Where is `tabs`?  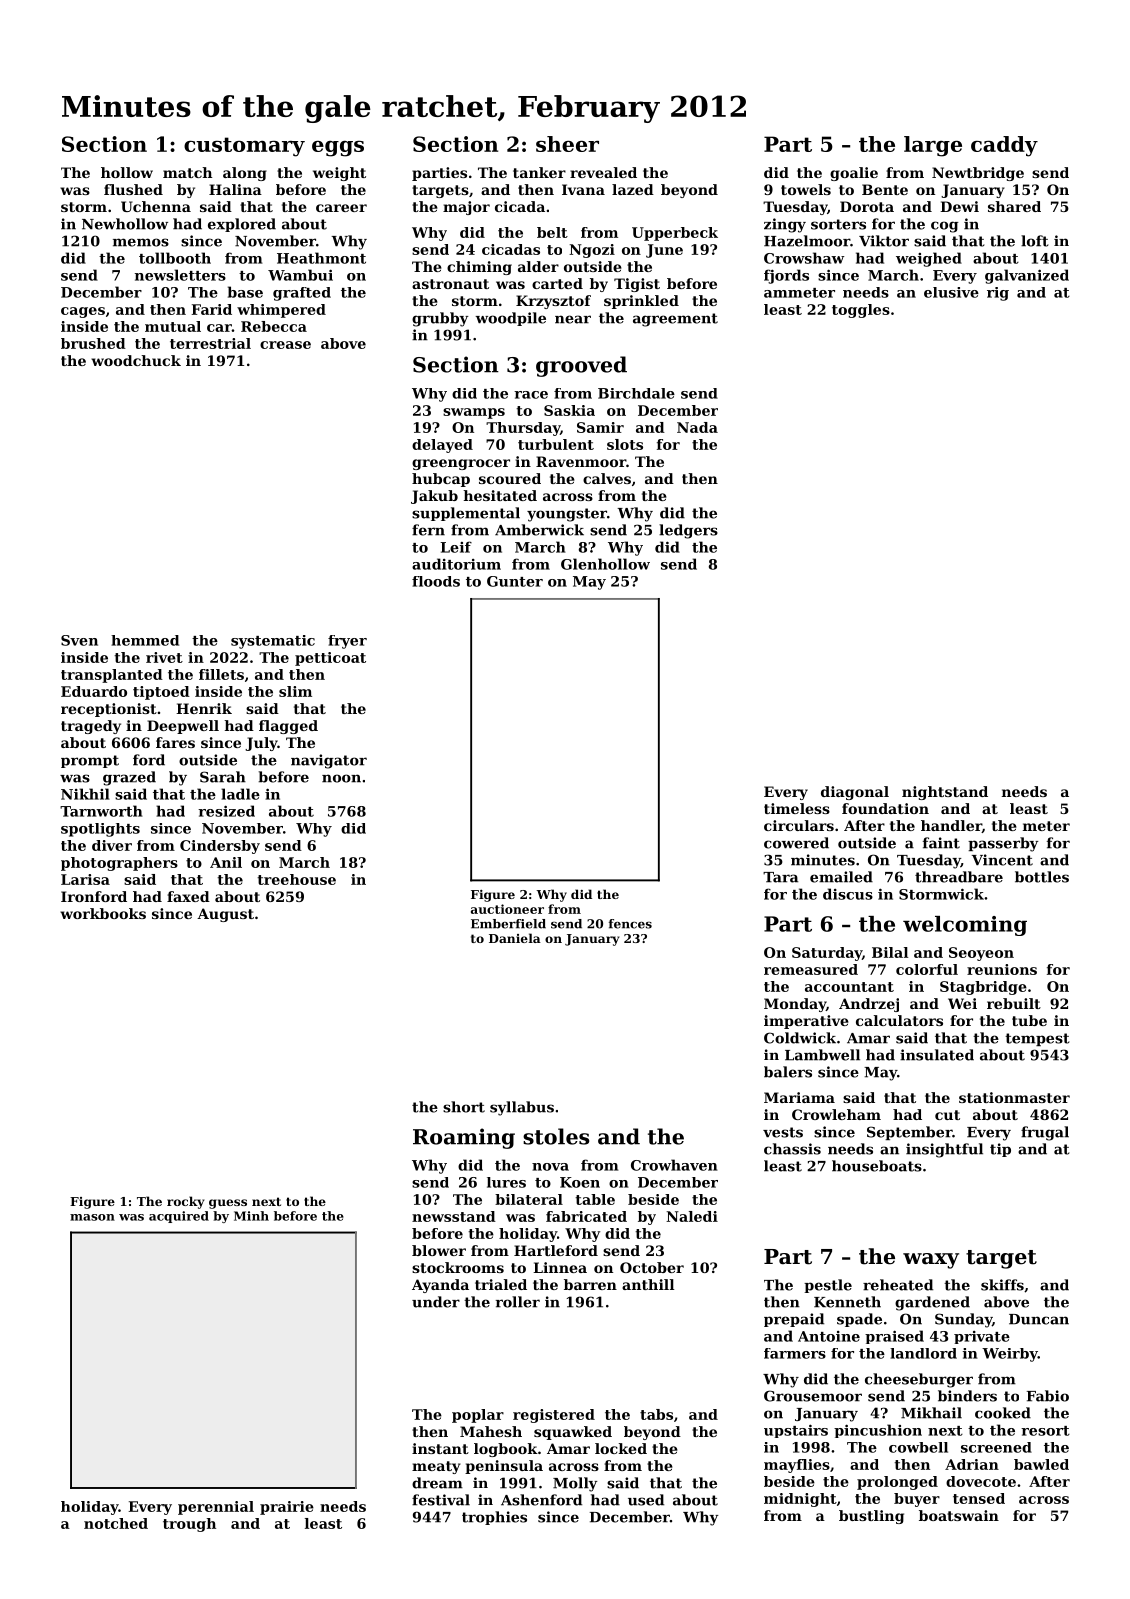
tabs is located at coordinates (656, 1414).
